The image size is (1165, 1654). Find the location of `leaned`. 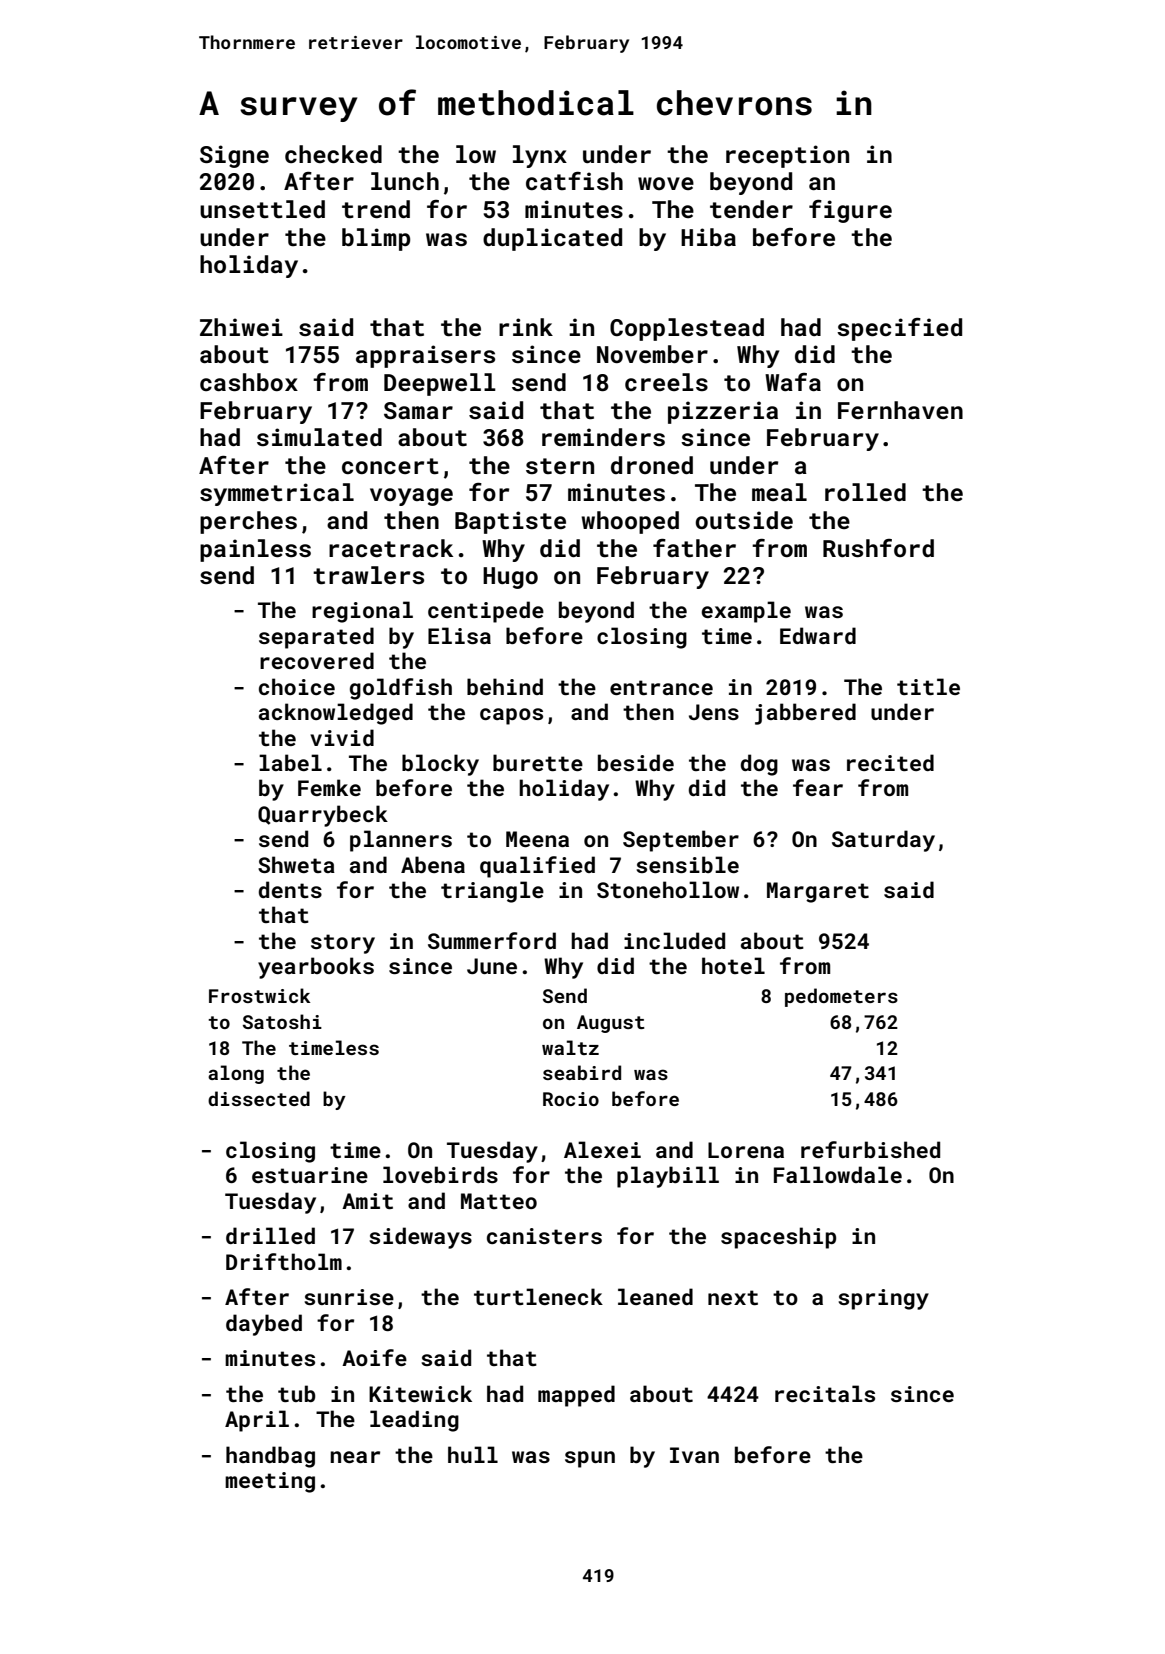

leaned is located at coordinates (655, 1296).
